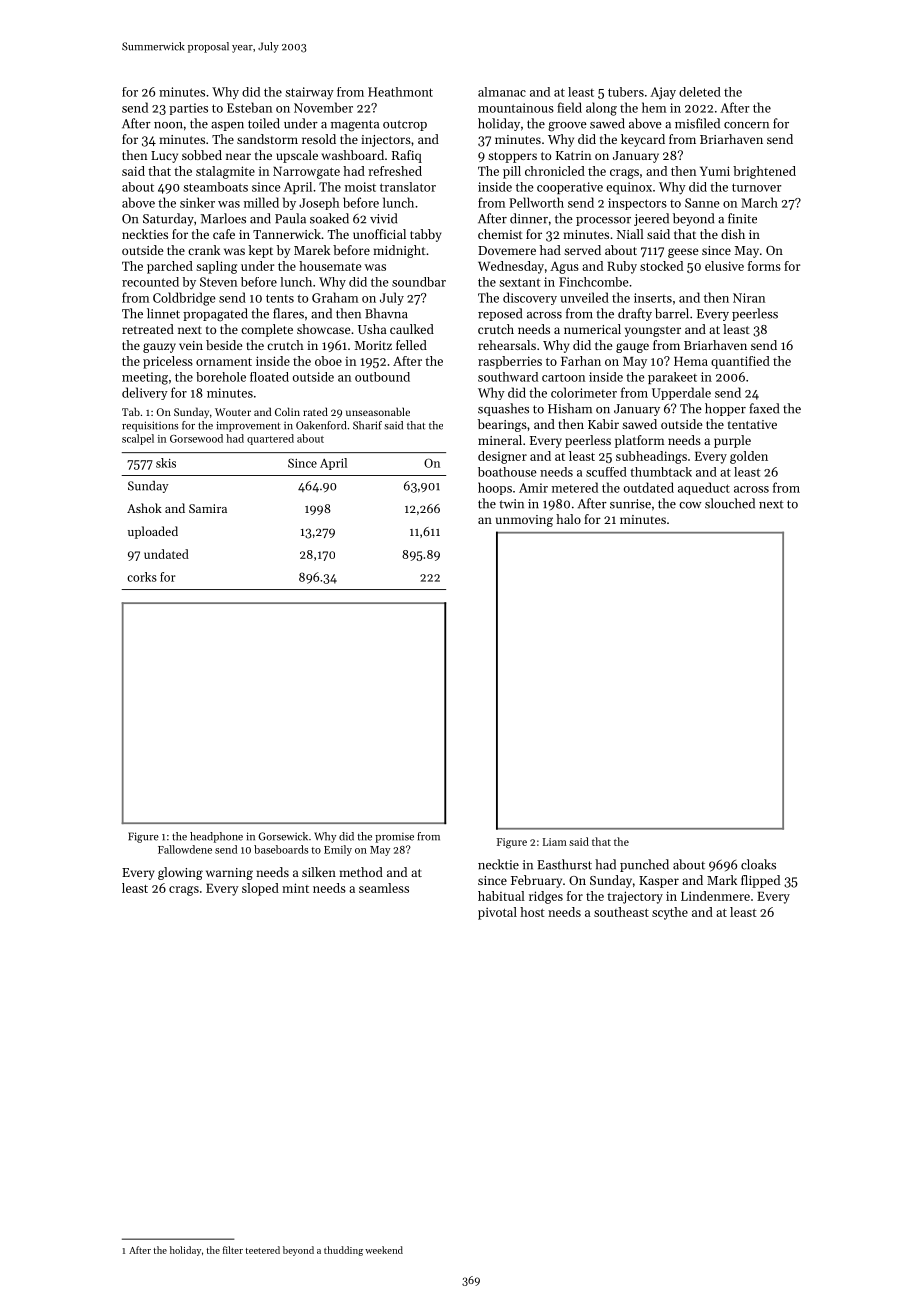  Describe the element at coordinates (270, 439) in the screenshot. I see `quartered` at that location.
